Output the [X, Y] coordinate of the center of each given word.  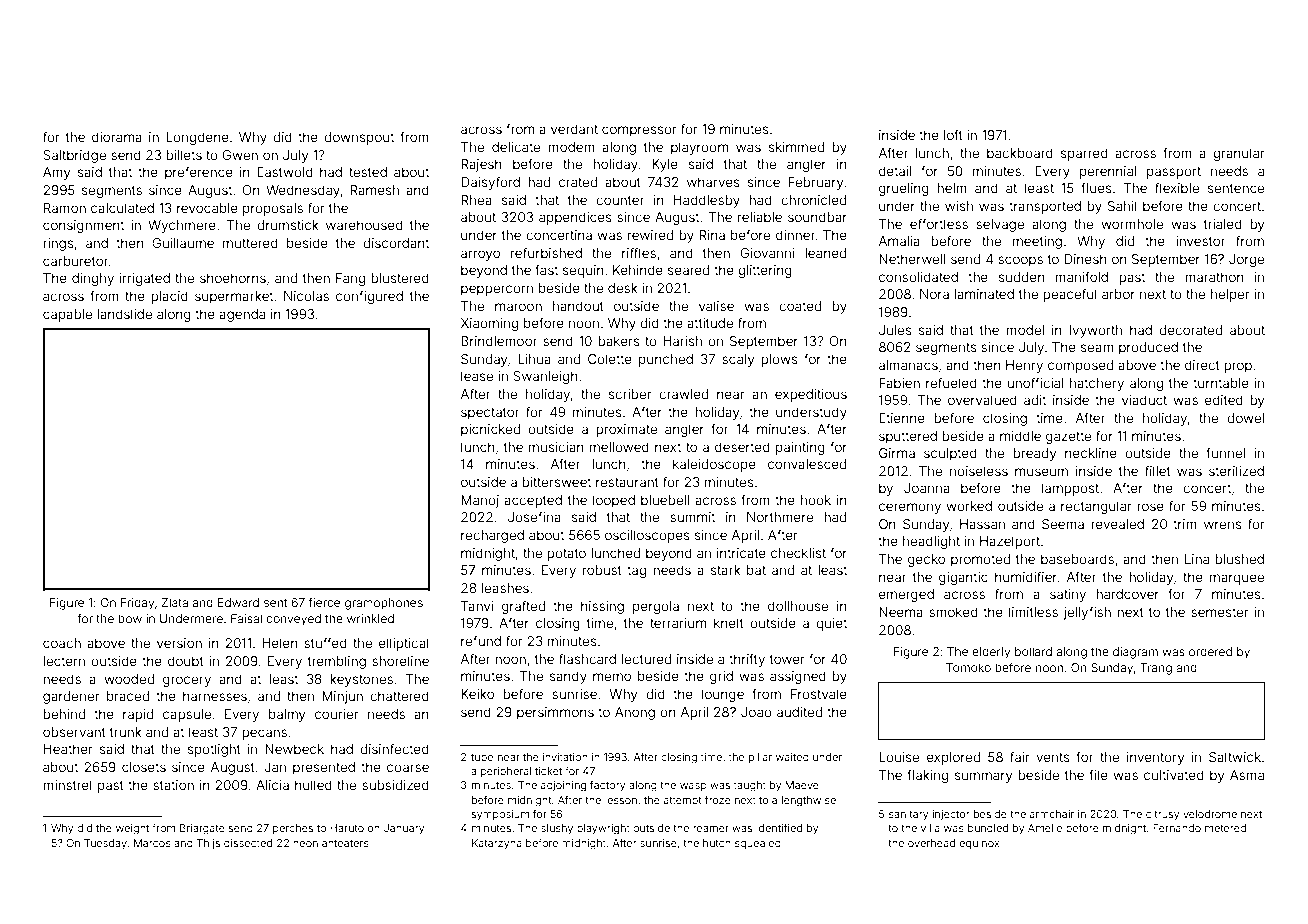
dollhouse [798, 606]
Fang [350, 279]
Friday [137, 604]
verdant [574, 129]
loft [953, 134]
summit [692, 517]
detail [895, 171]
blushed [1239, 559]
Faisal [246, 618]
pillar [760, 758]
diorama [117, 137]
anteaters [345, 843]
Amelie [1045, 828]
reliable [760, 217]
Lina [1197, 559]
